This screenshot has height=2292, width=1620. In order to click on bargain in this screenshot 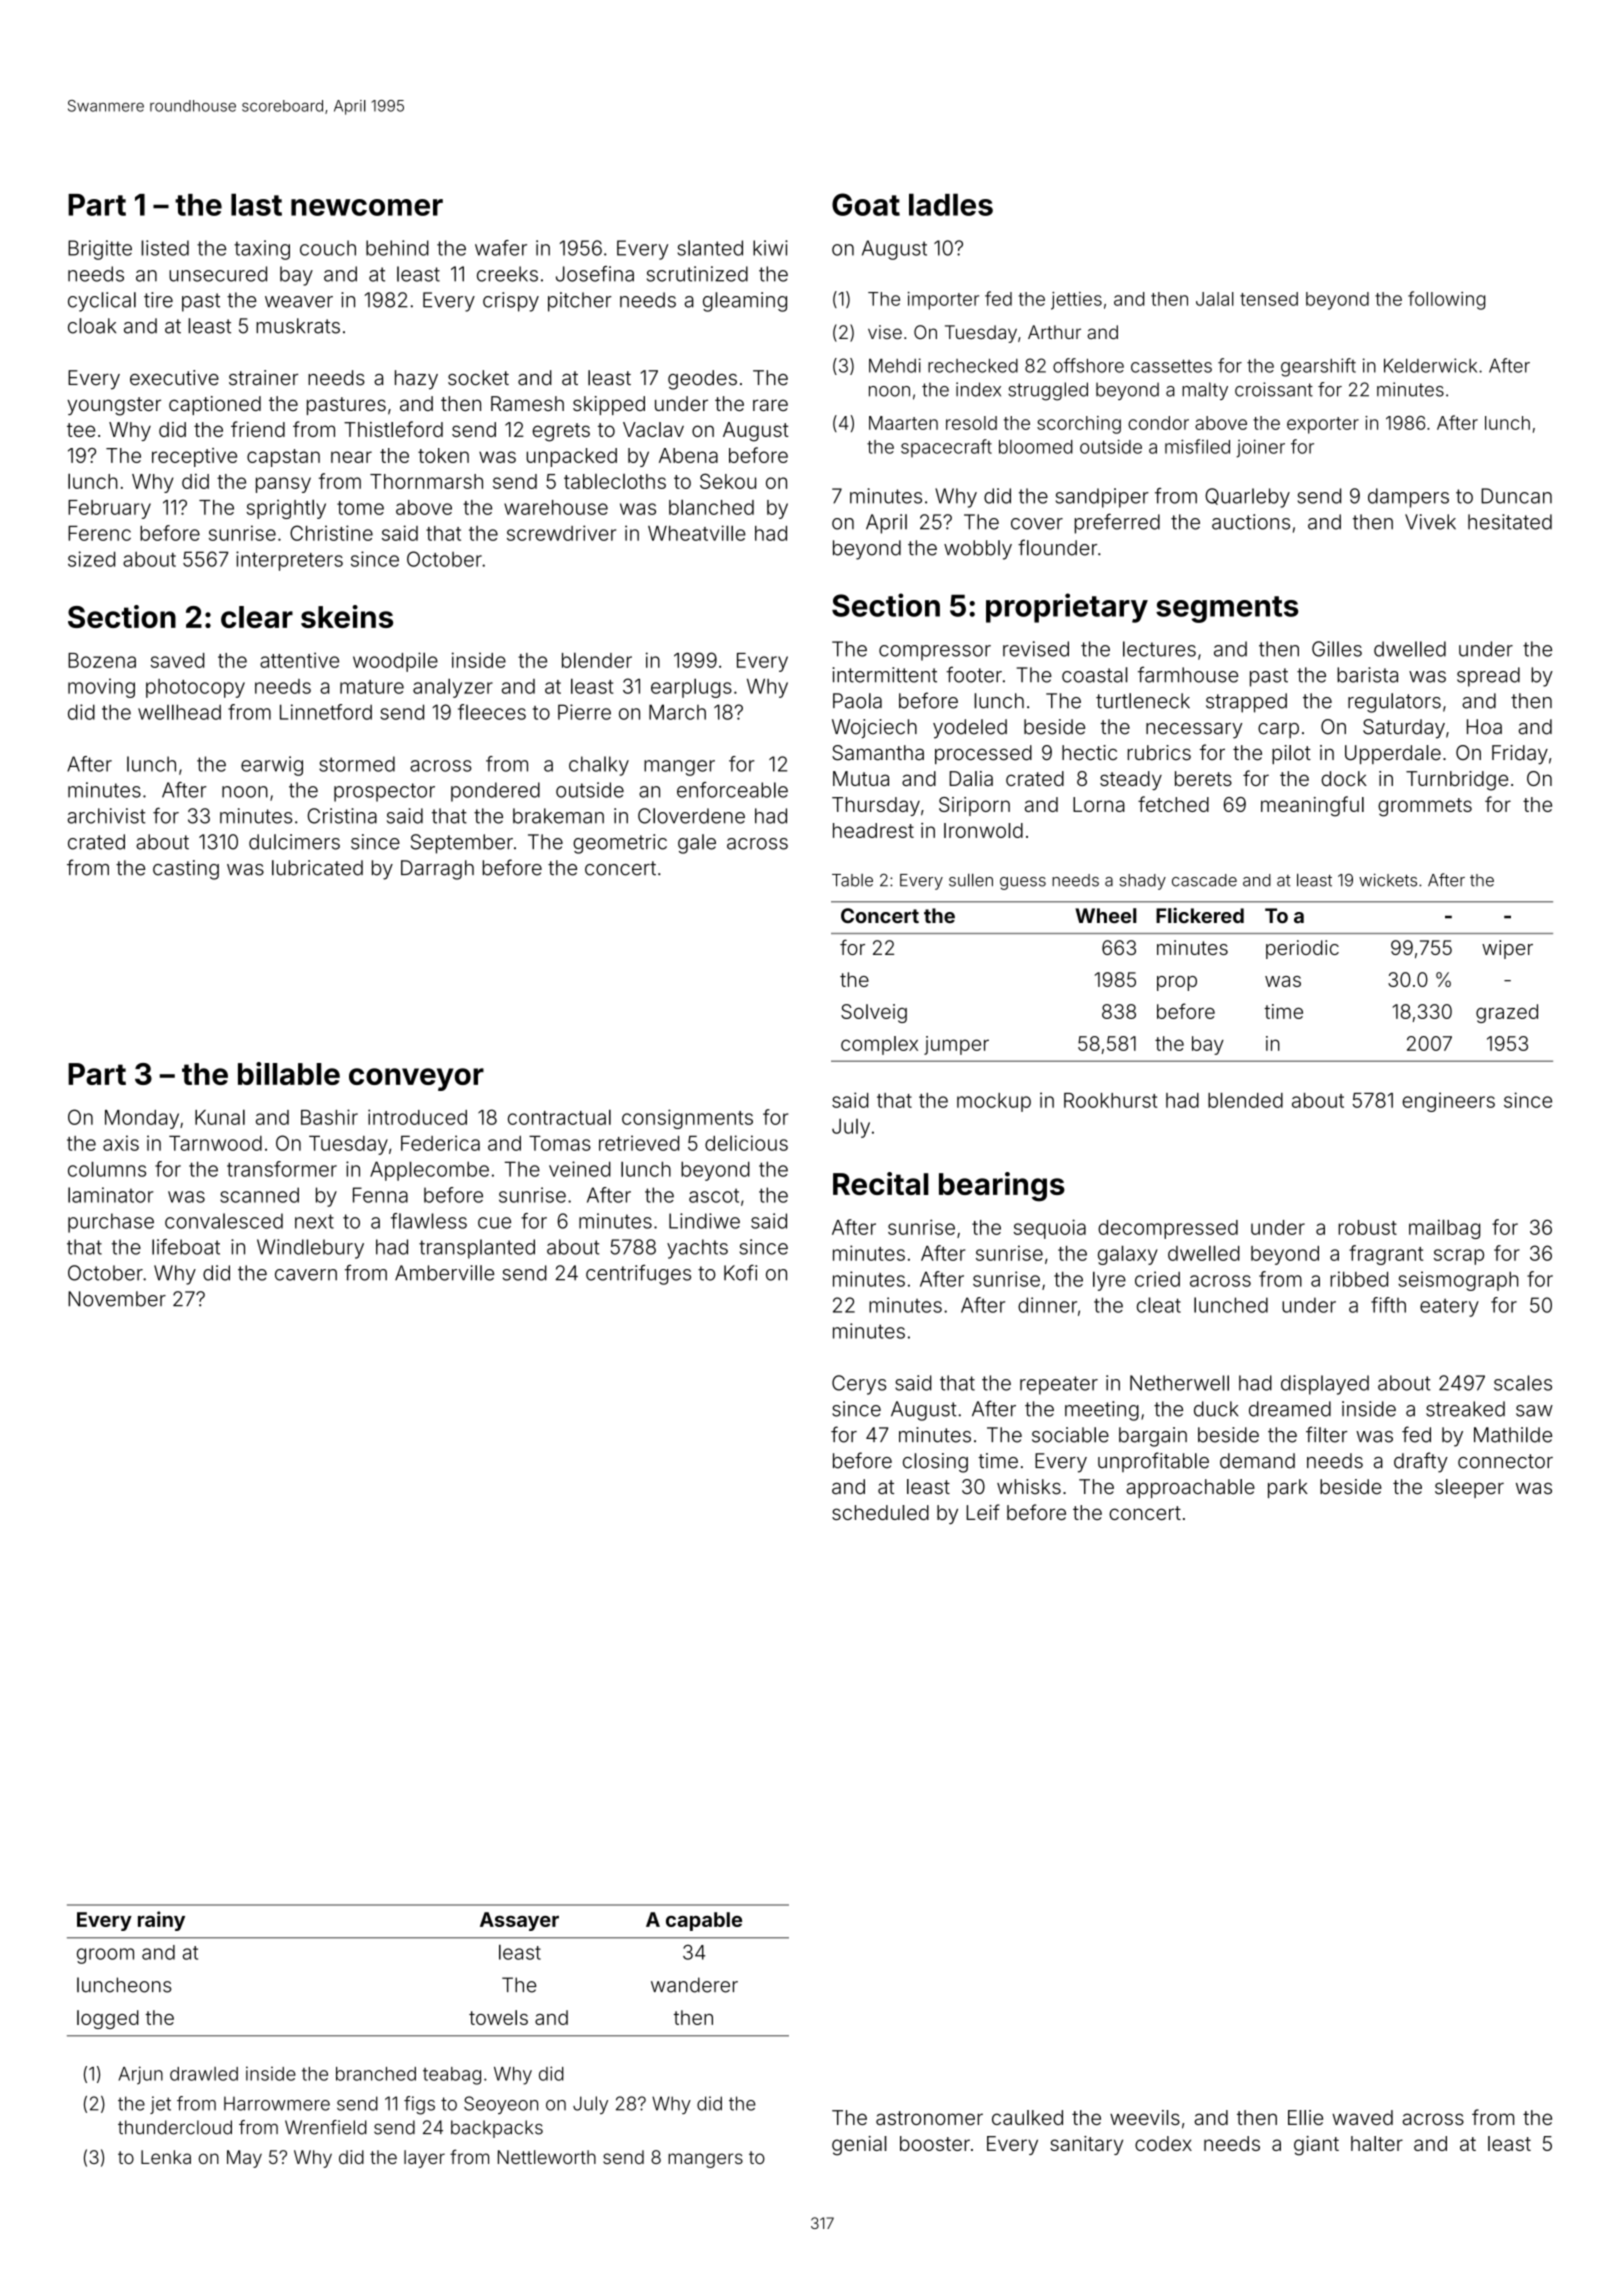, I will do `click(1153, 1437)`.
